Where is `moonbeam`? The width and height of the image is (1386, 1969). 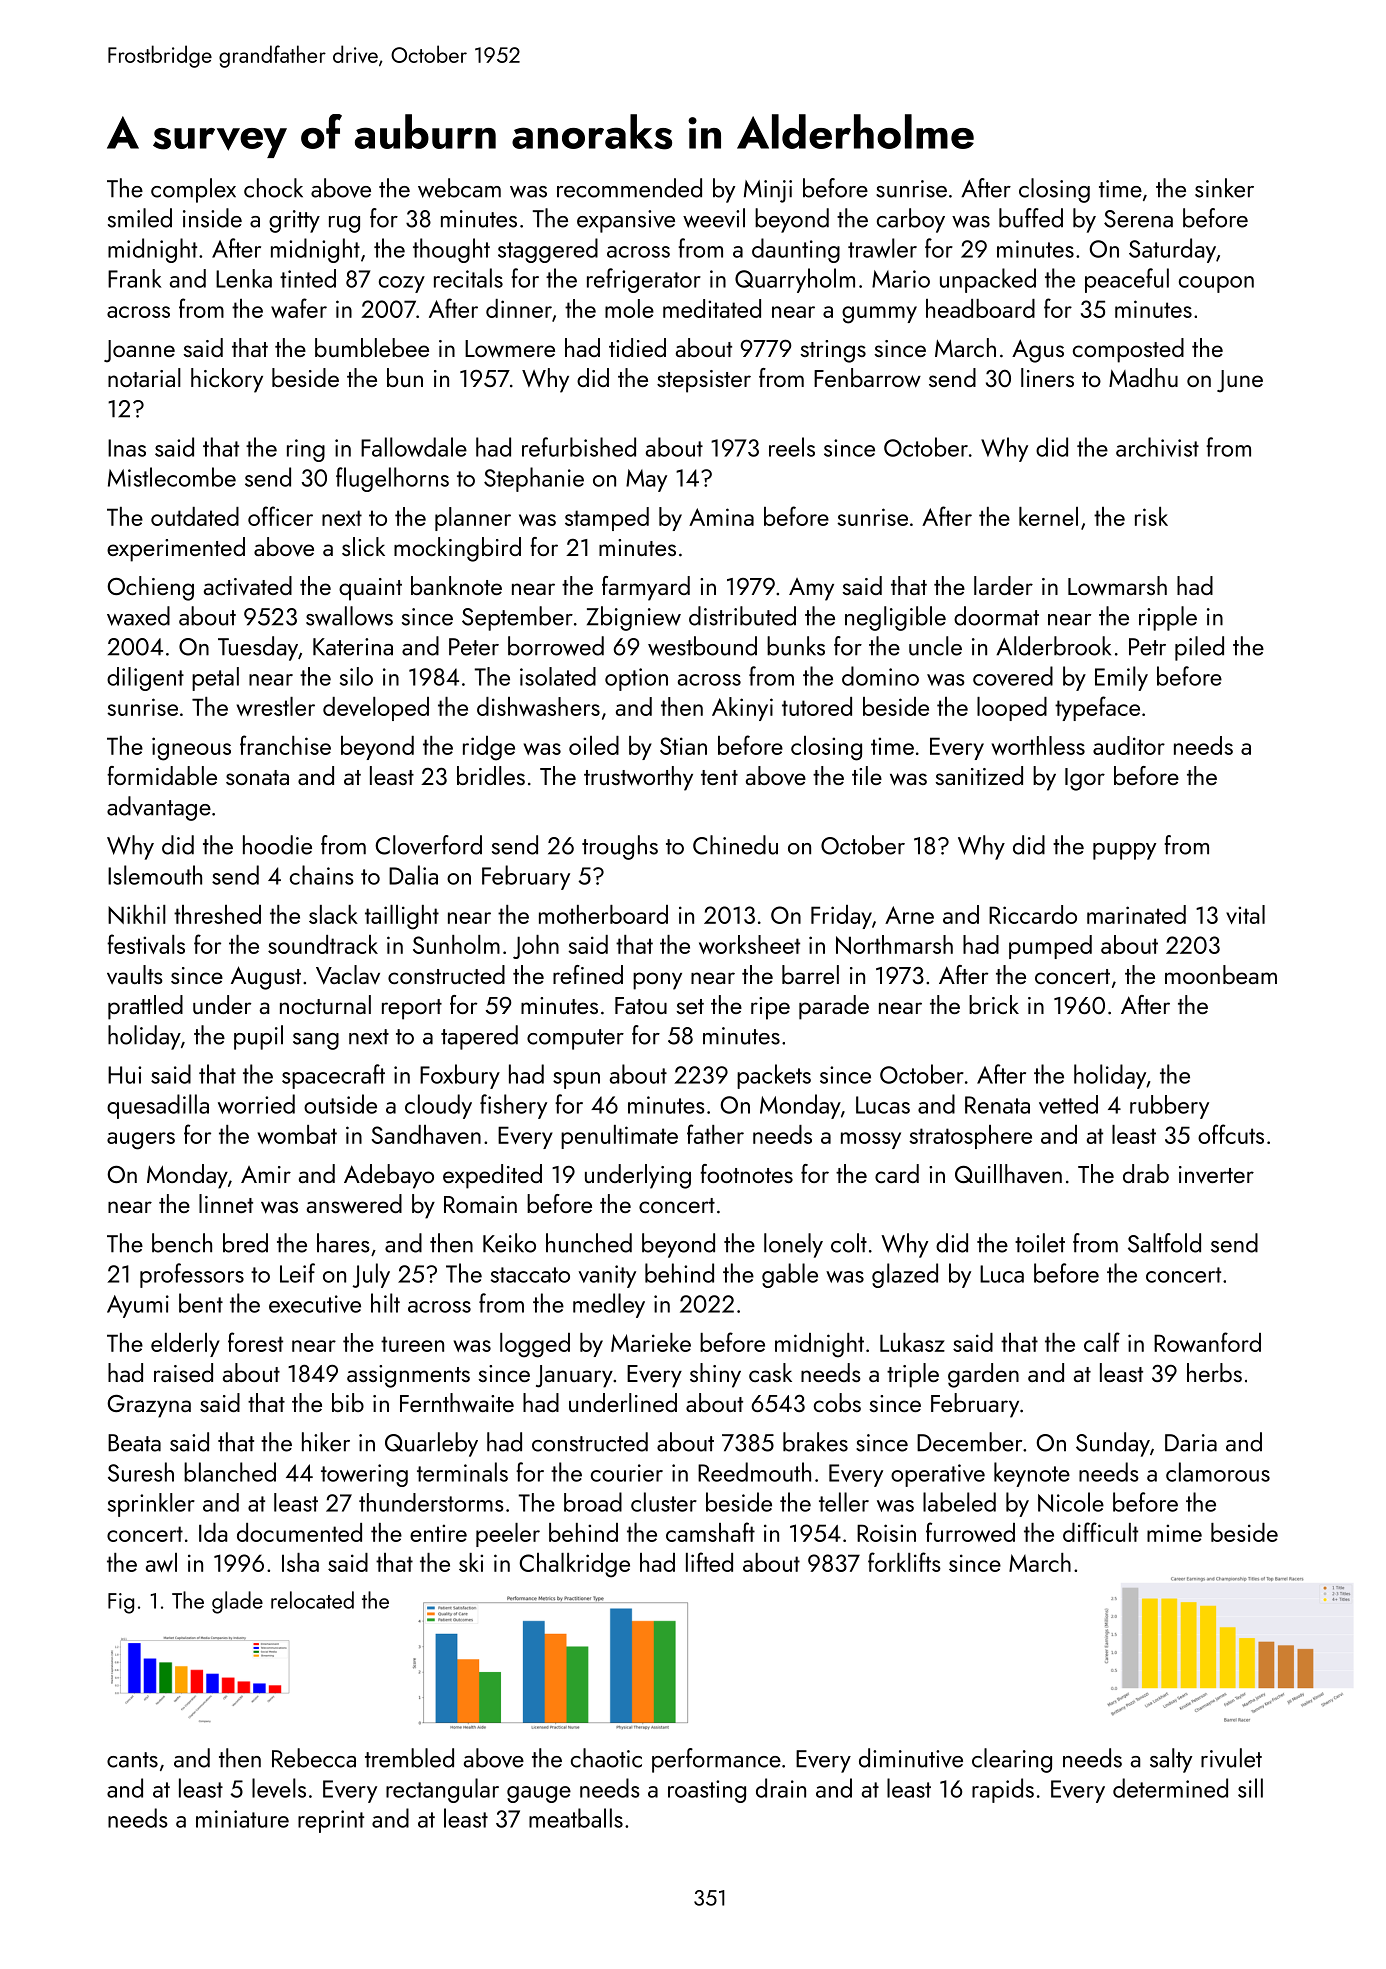
moonbeam is located at coordinates (1221, 974).
